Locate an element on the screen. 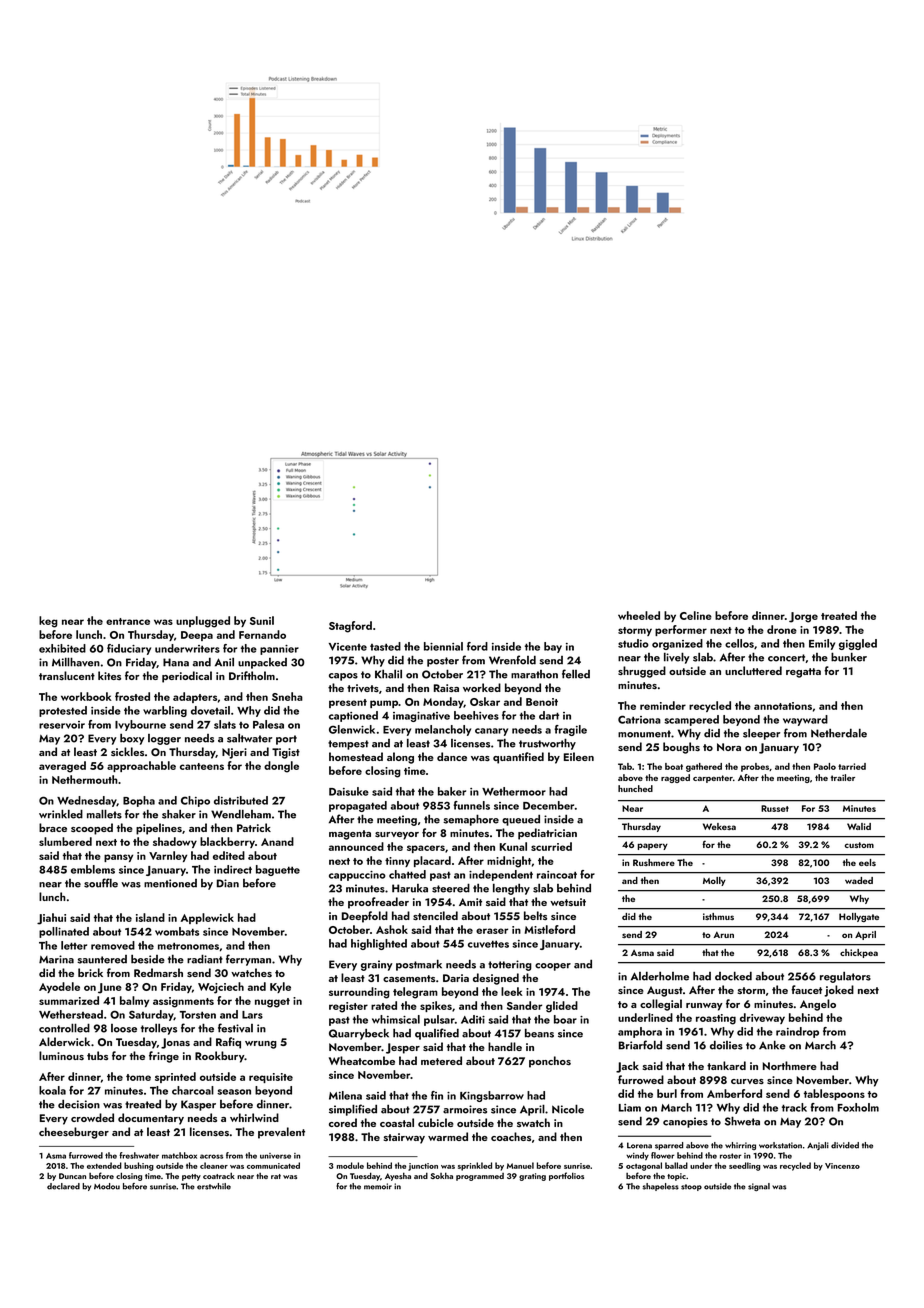 The height and width of the screenshot is (1308, 924). Daisuke is located at coordinates (349, 791).
